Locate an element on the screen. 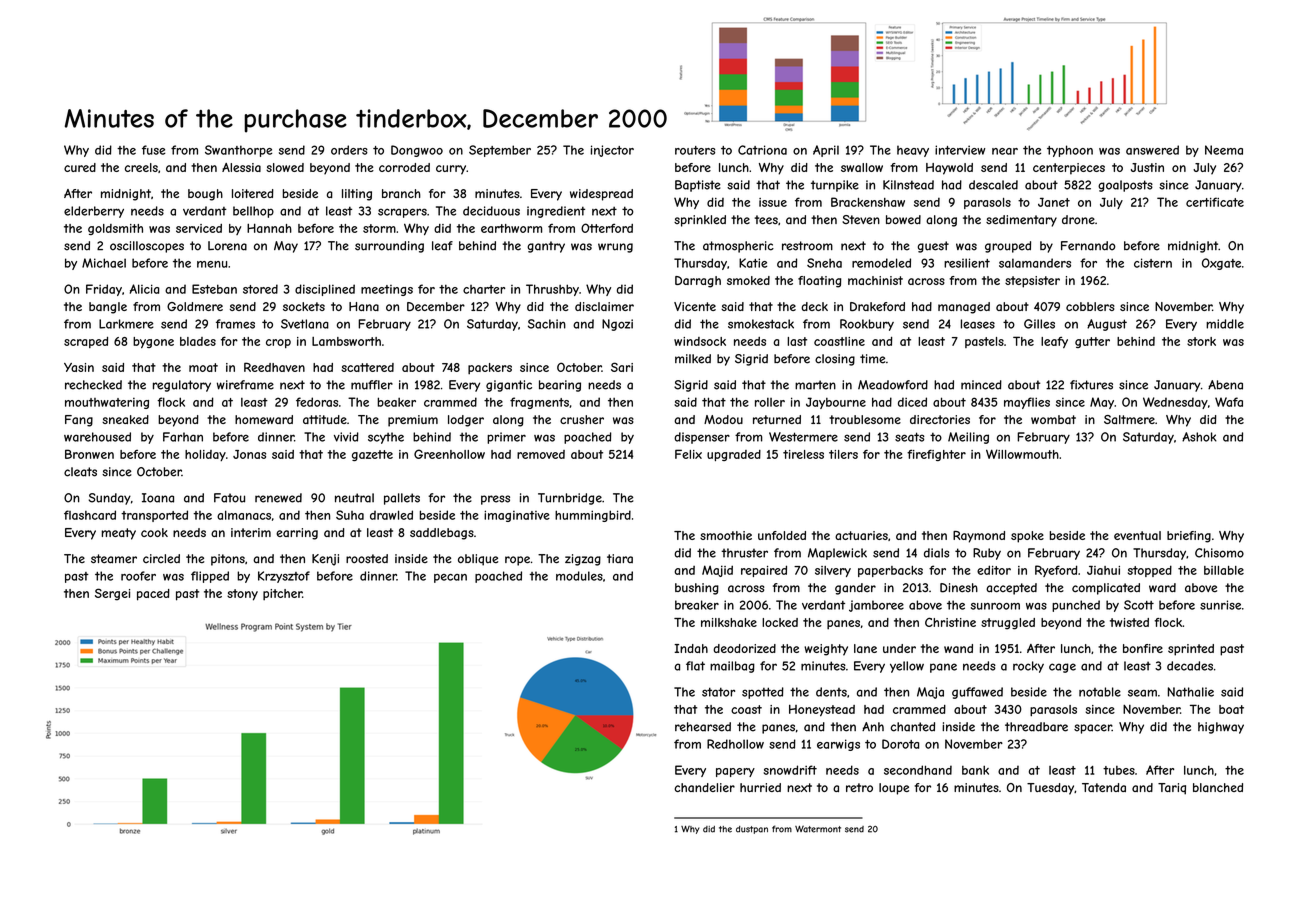  Swanthorpe is located at coordinates (238, 151).
